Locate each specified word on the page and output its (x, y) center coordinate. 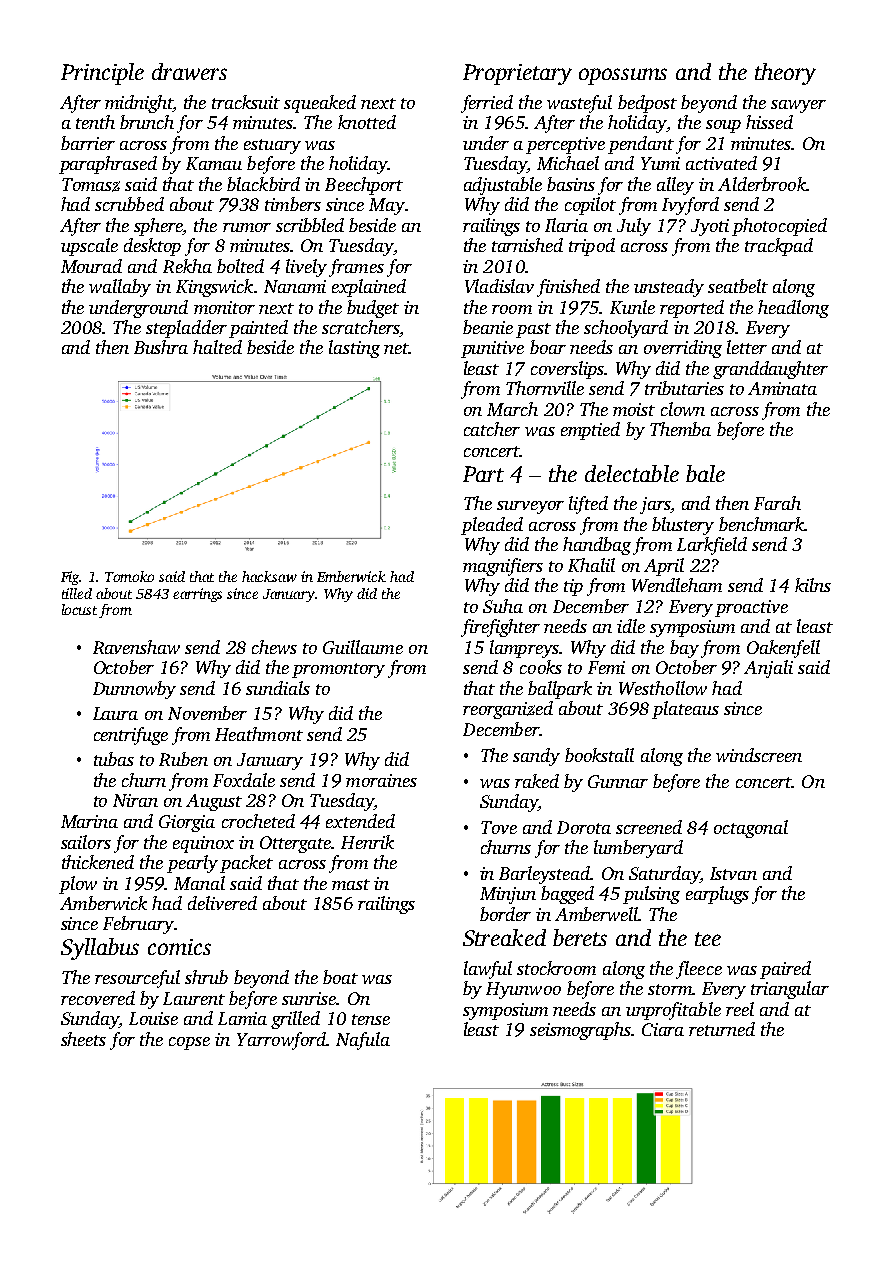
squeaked (320, 104)
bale (705, 473)
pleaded (492, 526)
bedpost (647, 104)
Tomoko (129, 576)
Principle (102, 74)
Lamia (242, 1018)
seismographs (580, 1031)
